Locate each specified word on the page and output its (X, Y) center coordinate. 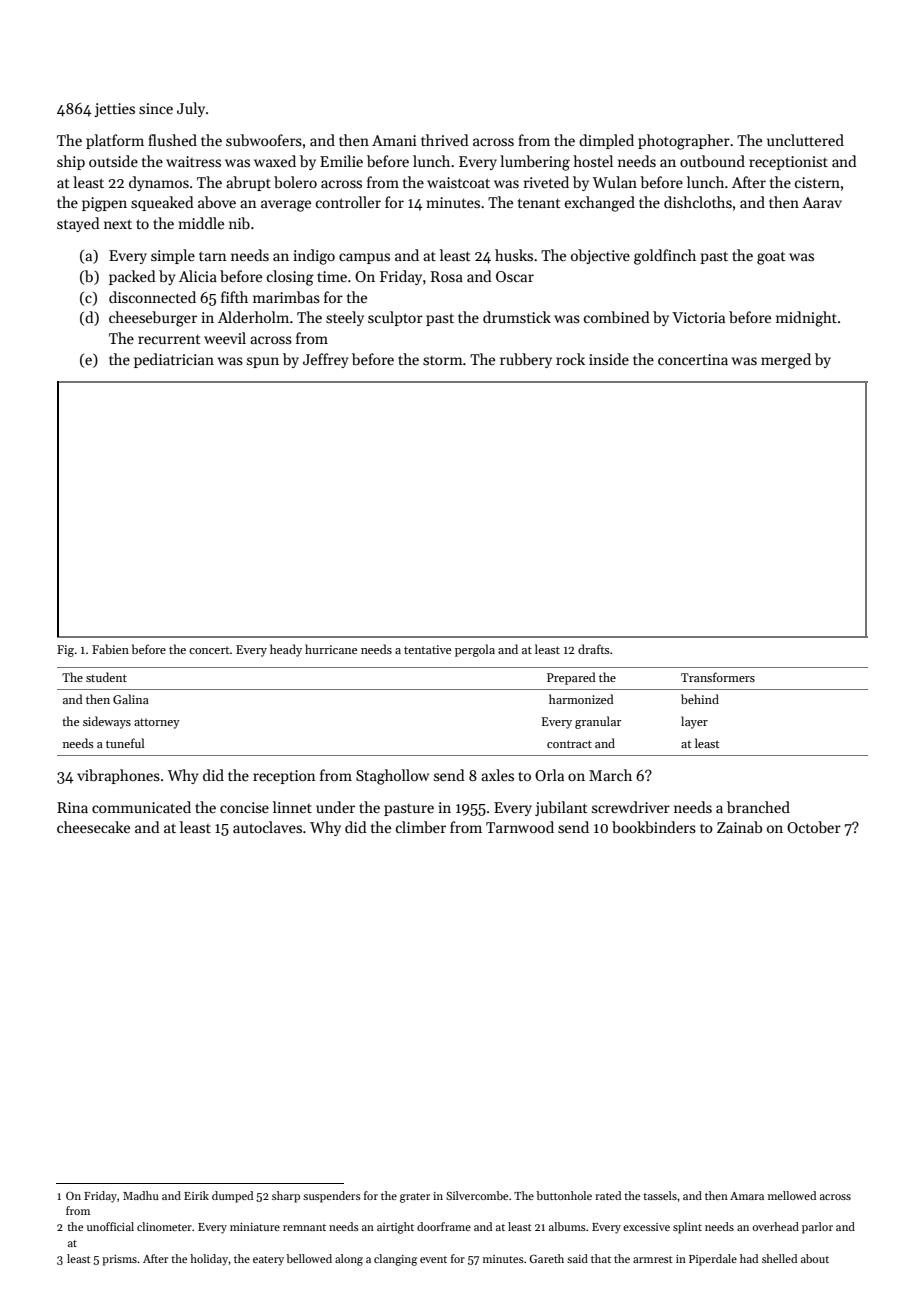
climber (421, 827)
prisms (119, 1260)
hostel (593, 161)
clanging (395, 1260)
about (815, 1258)
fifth (234, 297)
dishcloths (698, 202)
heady (286, 650)
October (814, 827)
